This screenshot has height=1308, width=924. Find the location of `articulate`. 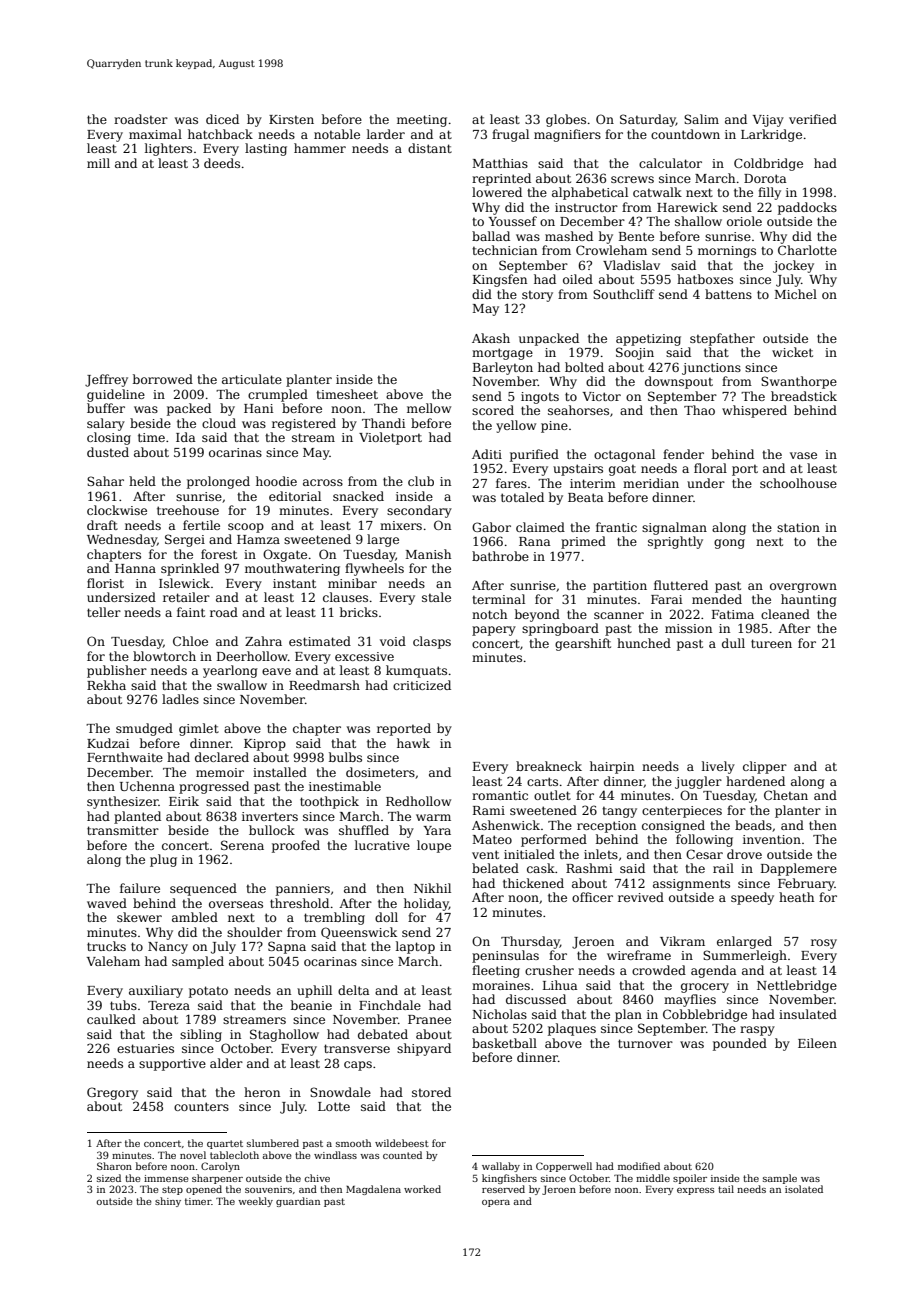

articulate is located at coordinates (252, 379).
